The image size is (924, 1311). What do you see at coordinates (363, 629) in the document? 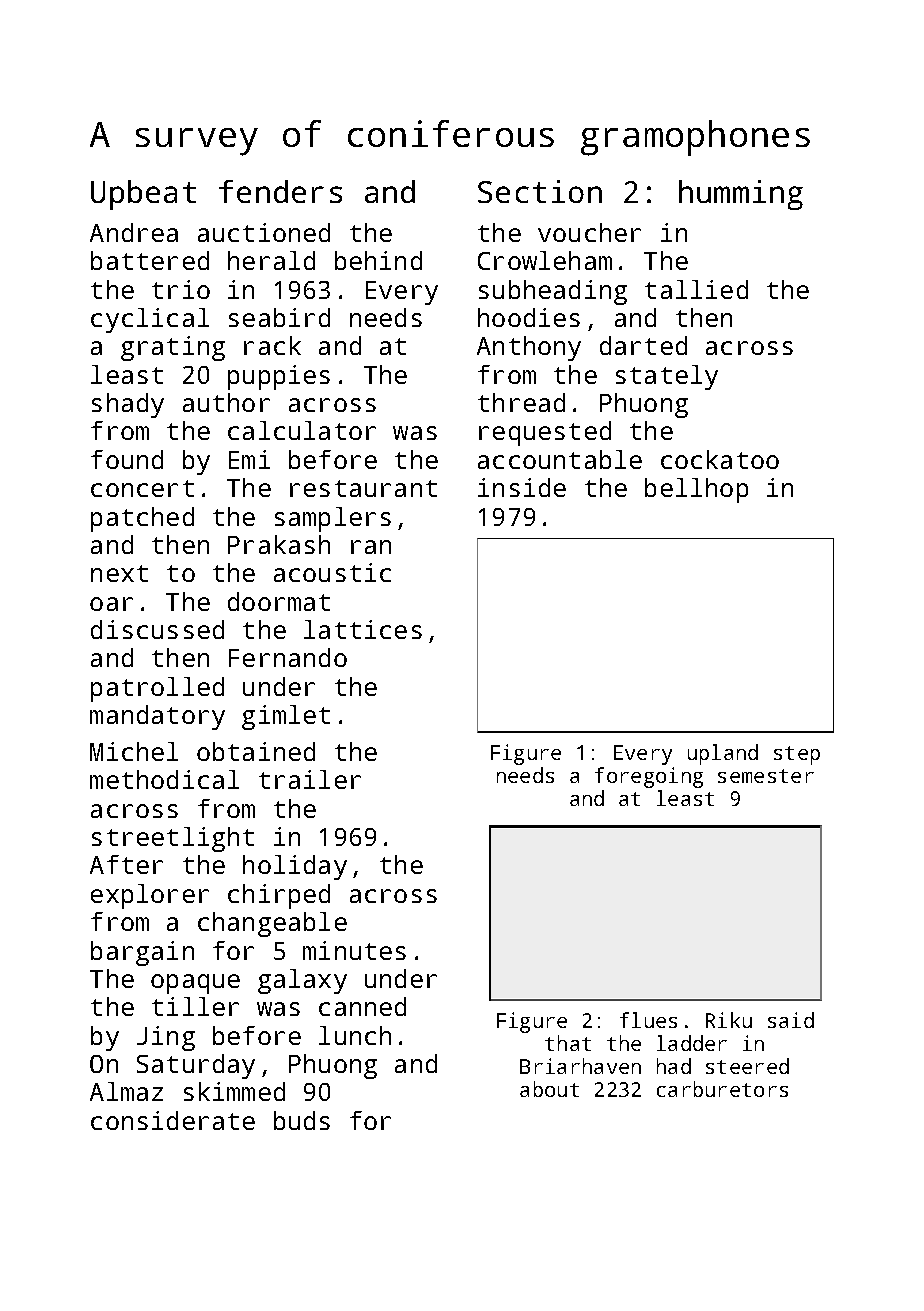
I see `lattices` at bounding box center [363, 629].
